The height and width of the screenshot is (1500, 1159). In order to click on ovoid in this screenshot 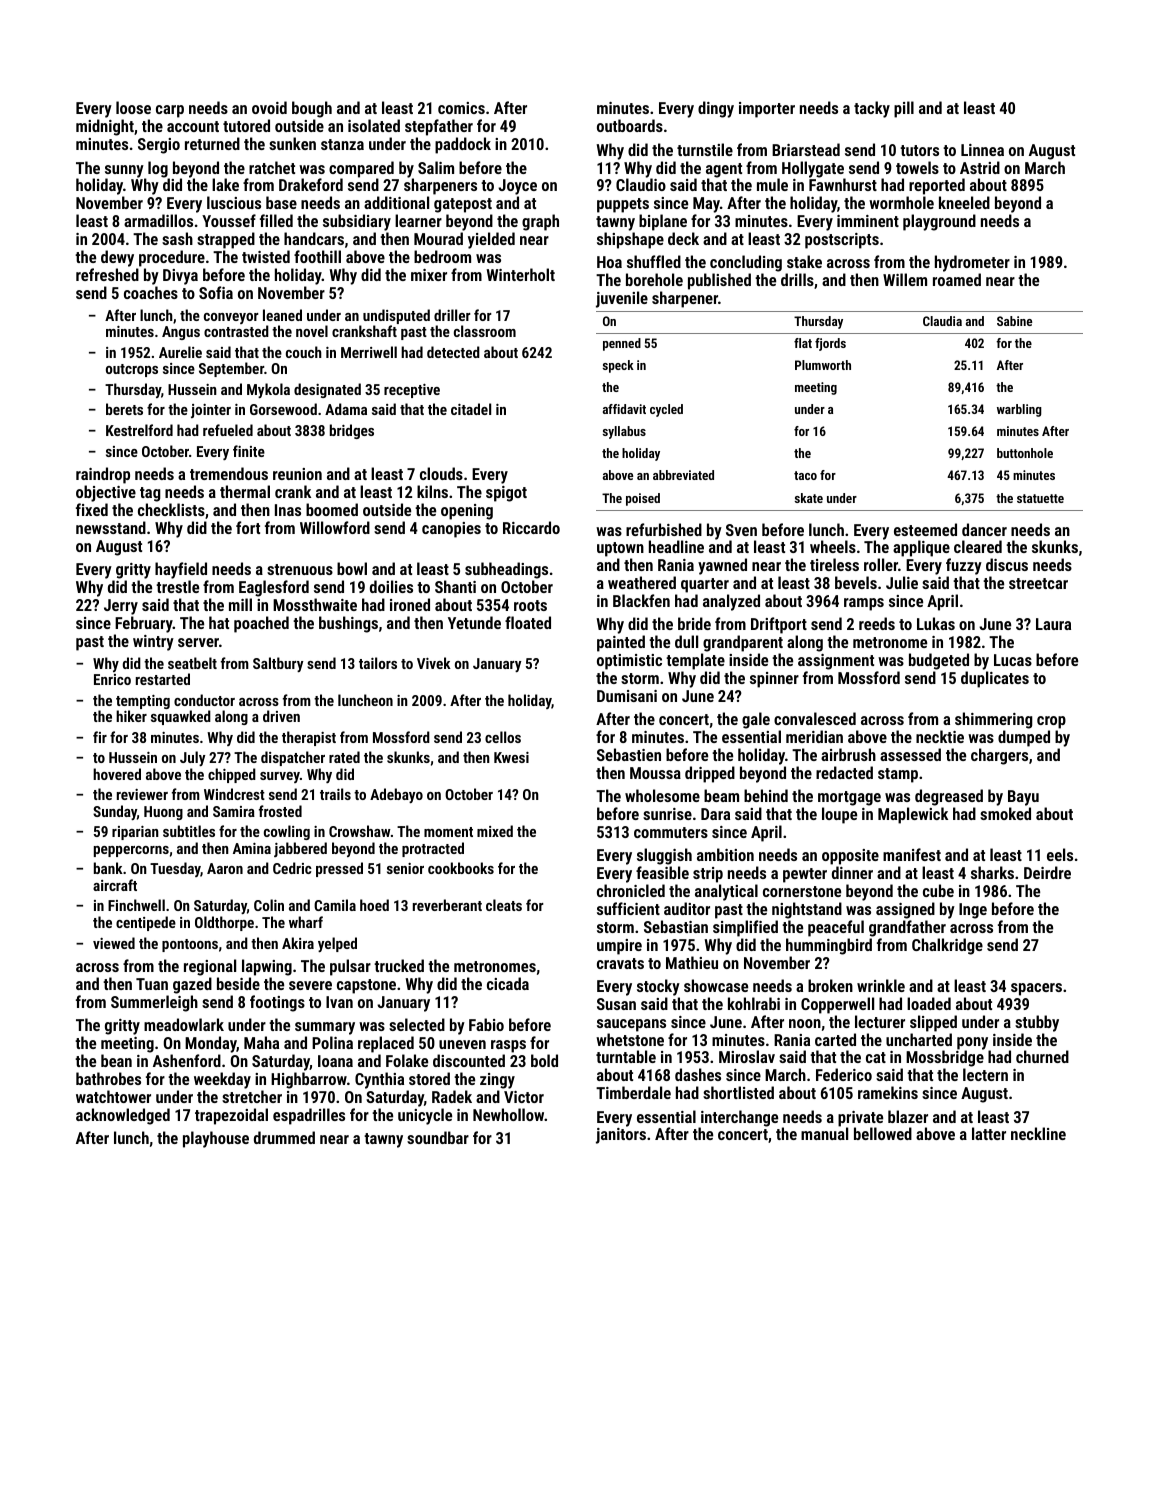, I will do `click(269, 107)`.
